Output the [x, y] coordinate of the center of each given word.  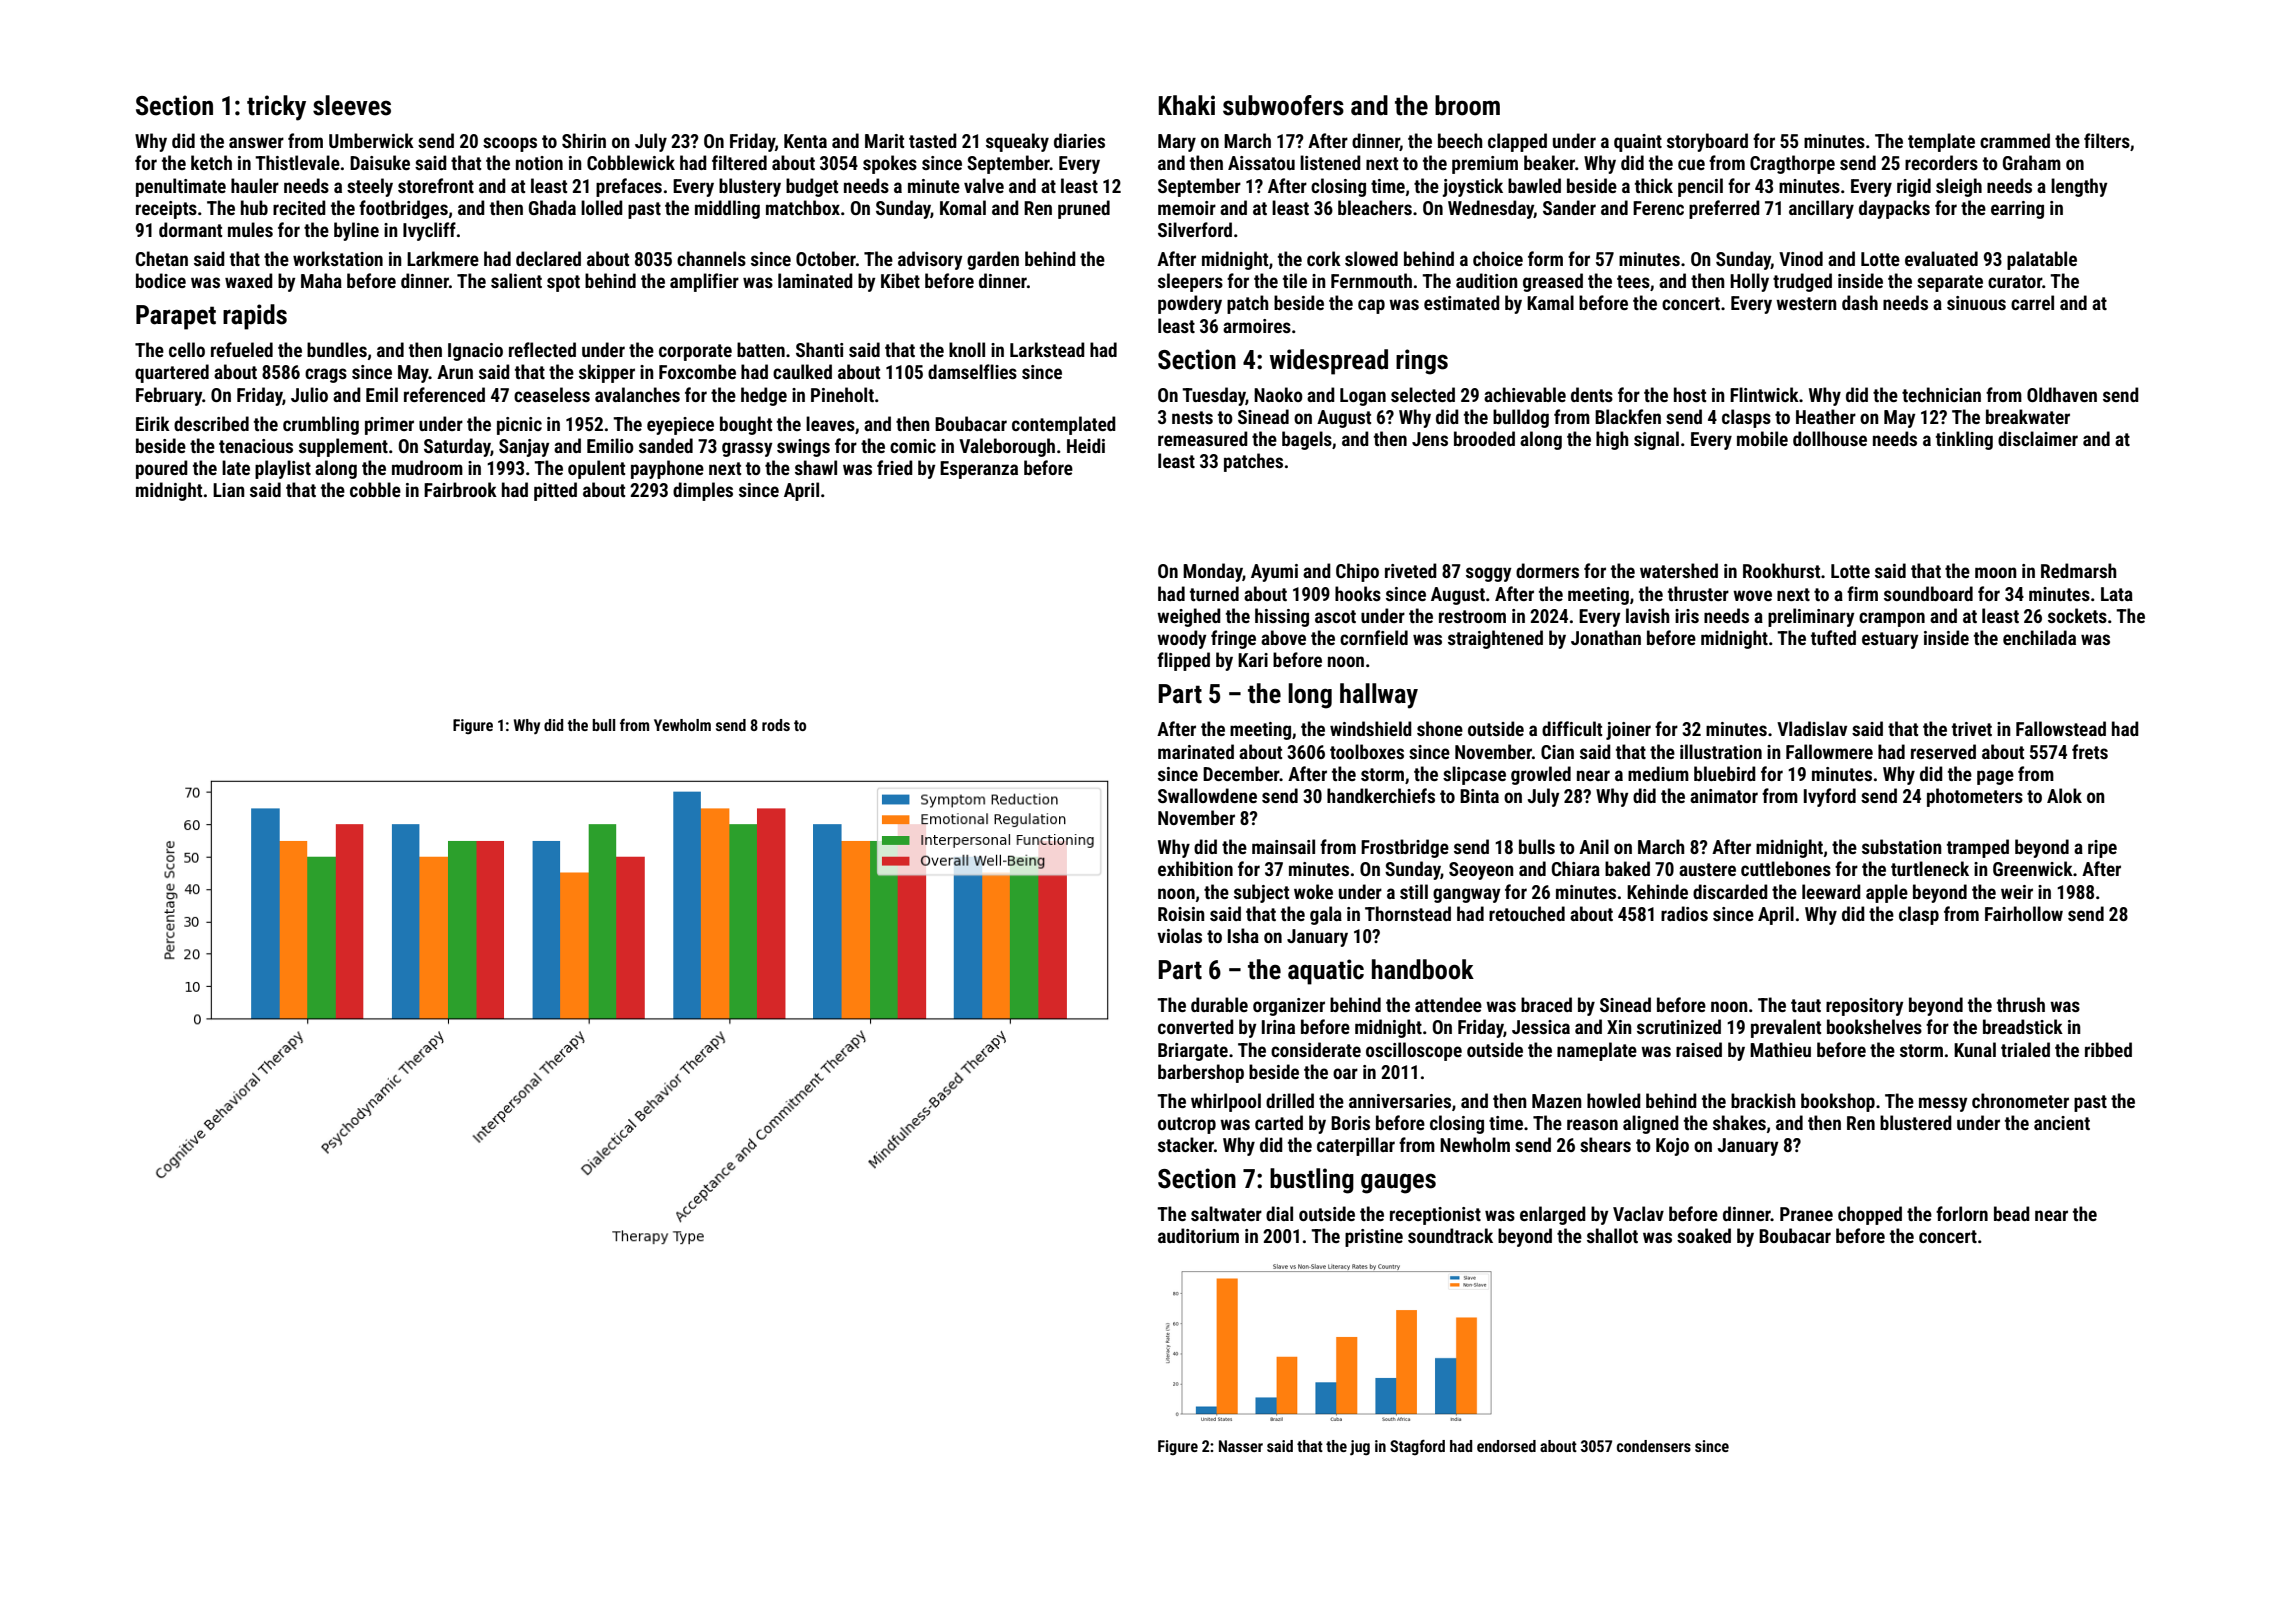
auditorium [1198, 1235]
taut [1806, 1005]
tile [1295, 280]
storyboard [1707, 142]
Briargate [1193, 1052]
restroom [1472, 616]
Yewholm [682, 725]
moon [1996, 572]
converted [1196, 1026]
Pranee [1806, 1214]
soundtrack [1450, 1235]
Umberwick [371, 140]
